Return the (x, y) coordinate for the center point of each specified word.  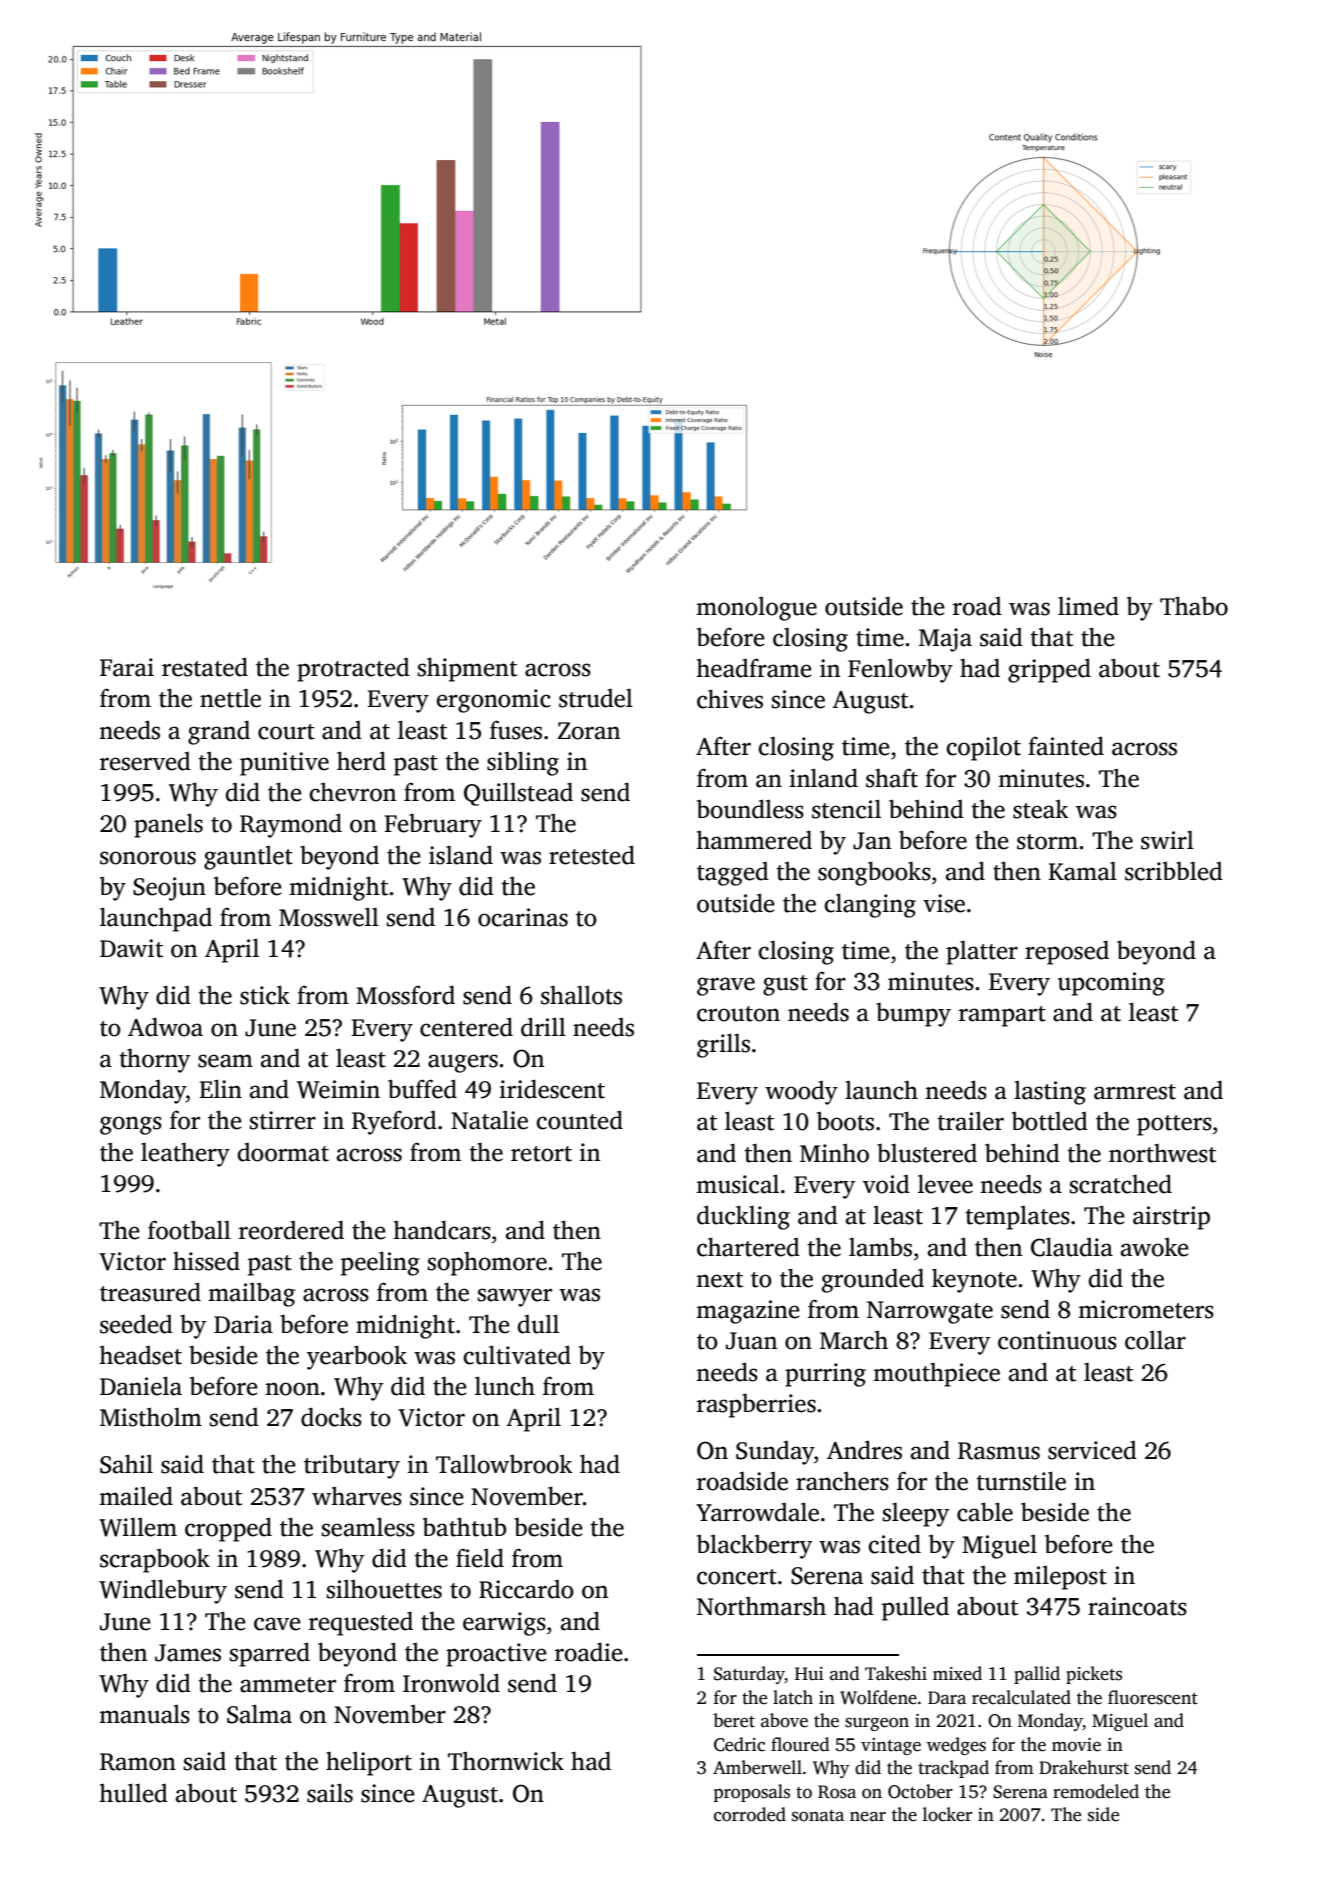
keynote (974, 1280)
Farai (127, 667)
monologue (756, 609)
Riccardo (526, 1589)
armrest (1135, 1092)
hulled (133, 1793)
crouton (738, 1014)
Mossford (405, 995)
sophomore (487, 1264)
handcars (442, 1230)
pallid (1037, 1675)
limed (1088, 606)
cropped (228, 1529)
